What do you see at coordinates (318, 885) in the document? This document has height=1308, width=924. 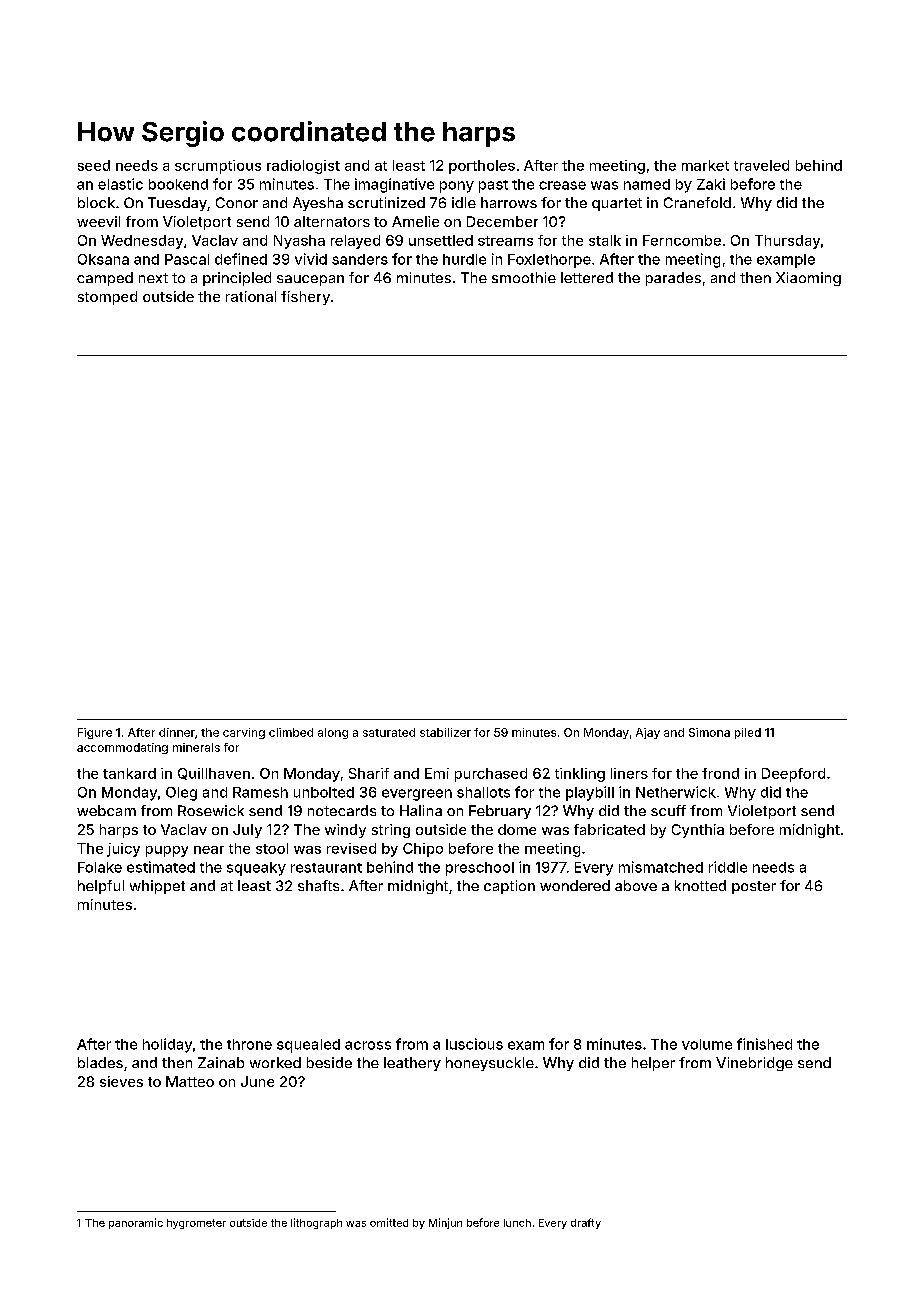 I see `shafts` at bounding box center [318, 885].
